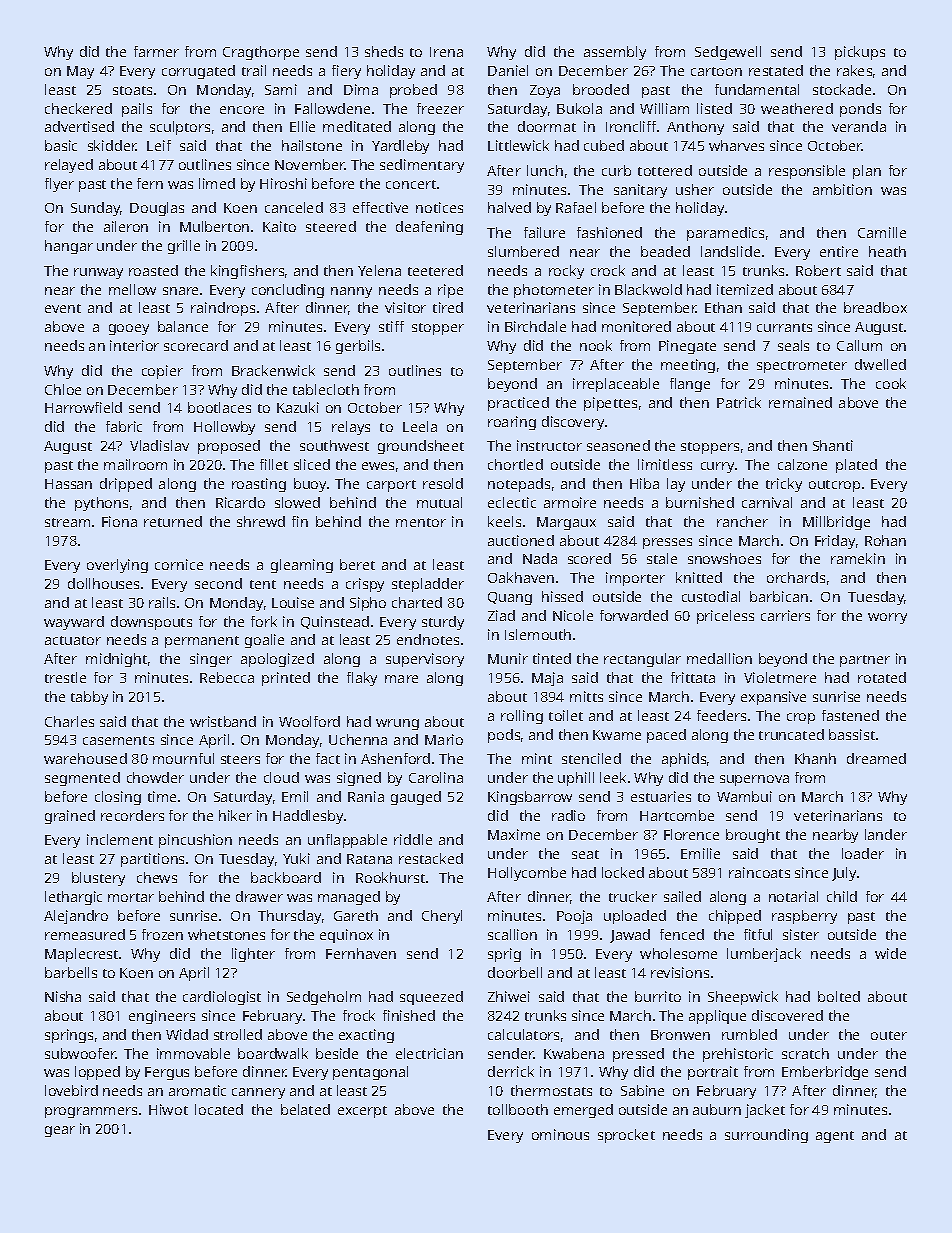 The image size is (952, 1233). What do you see at coordinates (420, 426) in the image?
I see `Leela` at bounding box center [420, 426].
